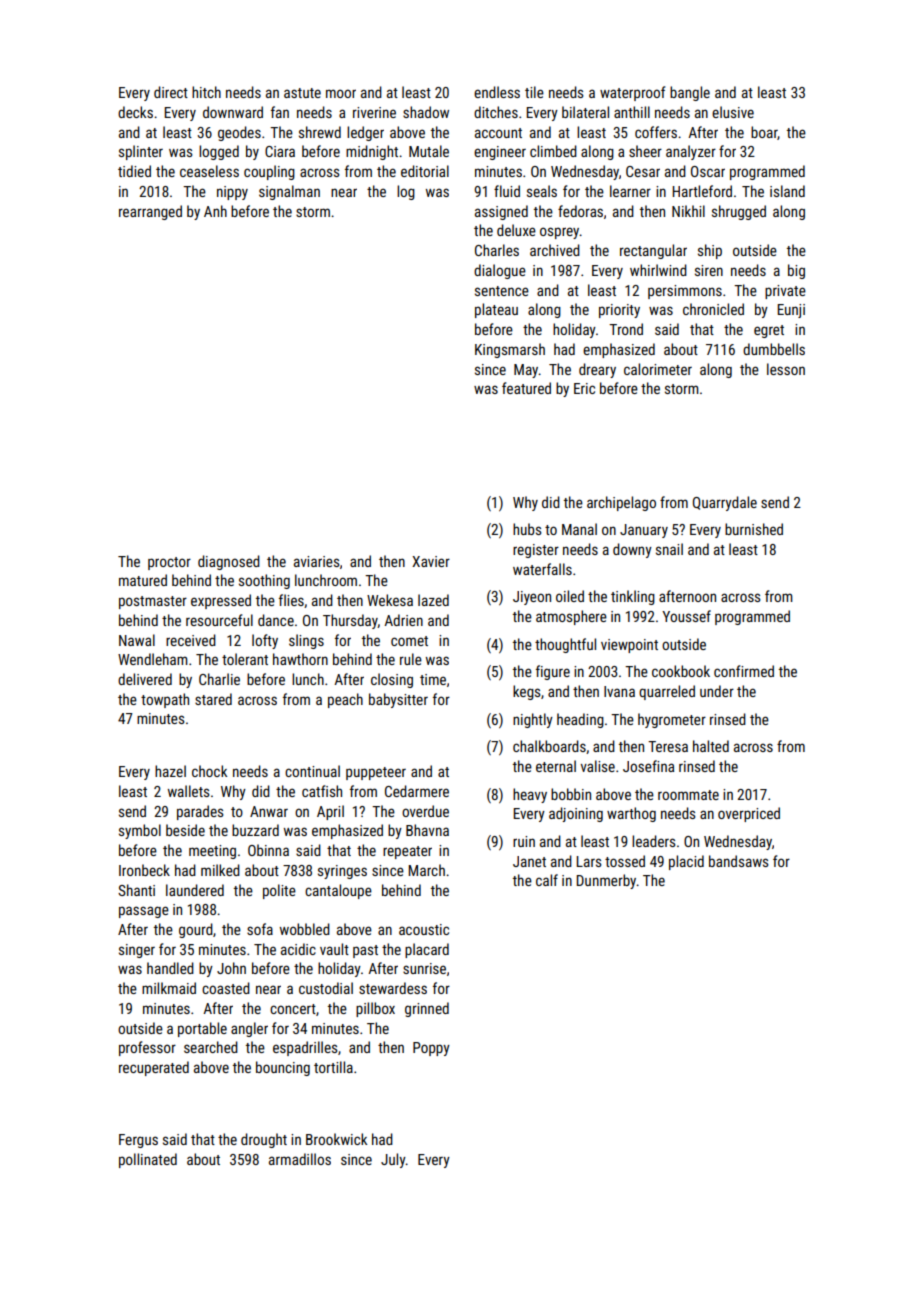 The width and height of the screenshot is (924, 1314). I want to click on decks, so click(135, 112).
